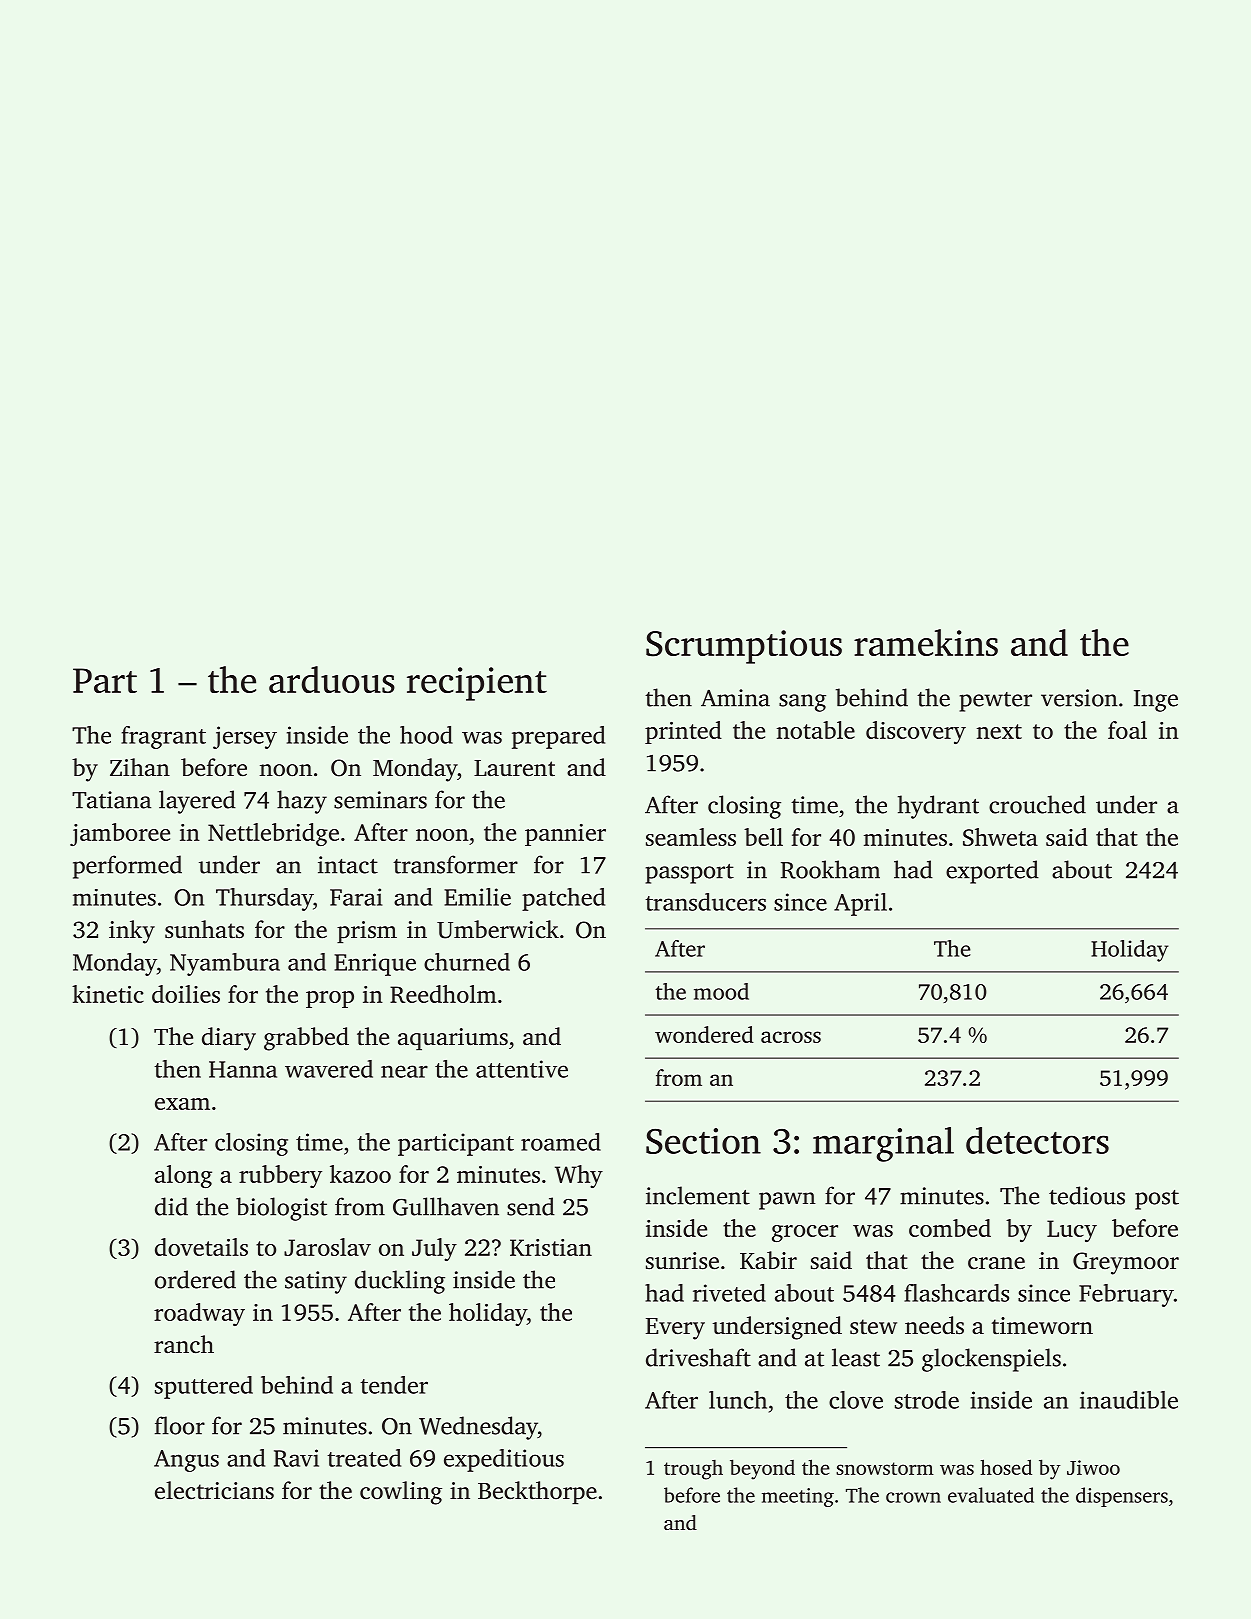 This document has width=1251, height=1619. Describe the element at coordinates (394, 1385) in the document. I see `tender` at that location.
